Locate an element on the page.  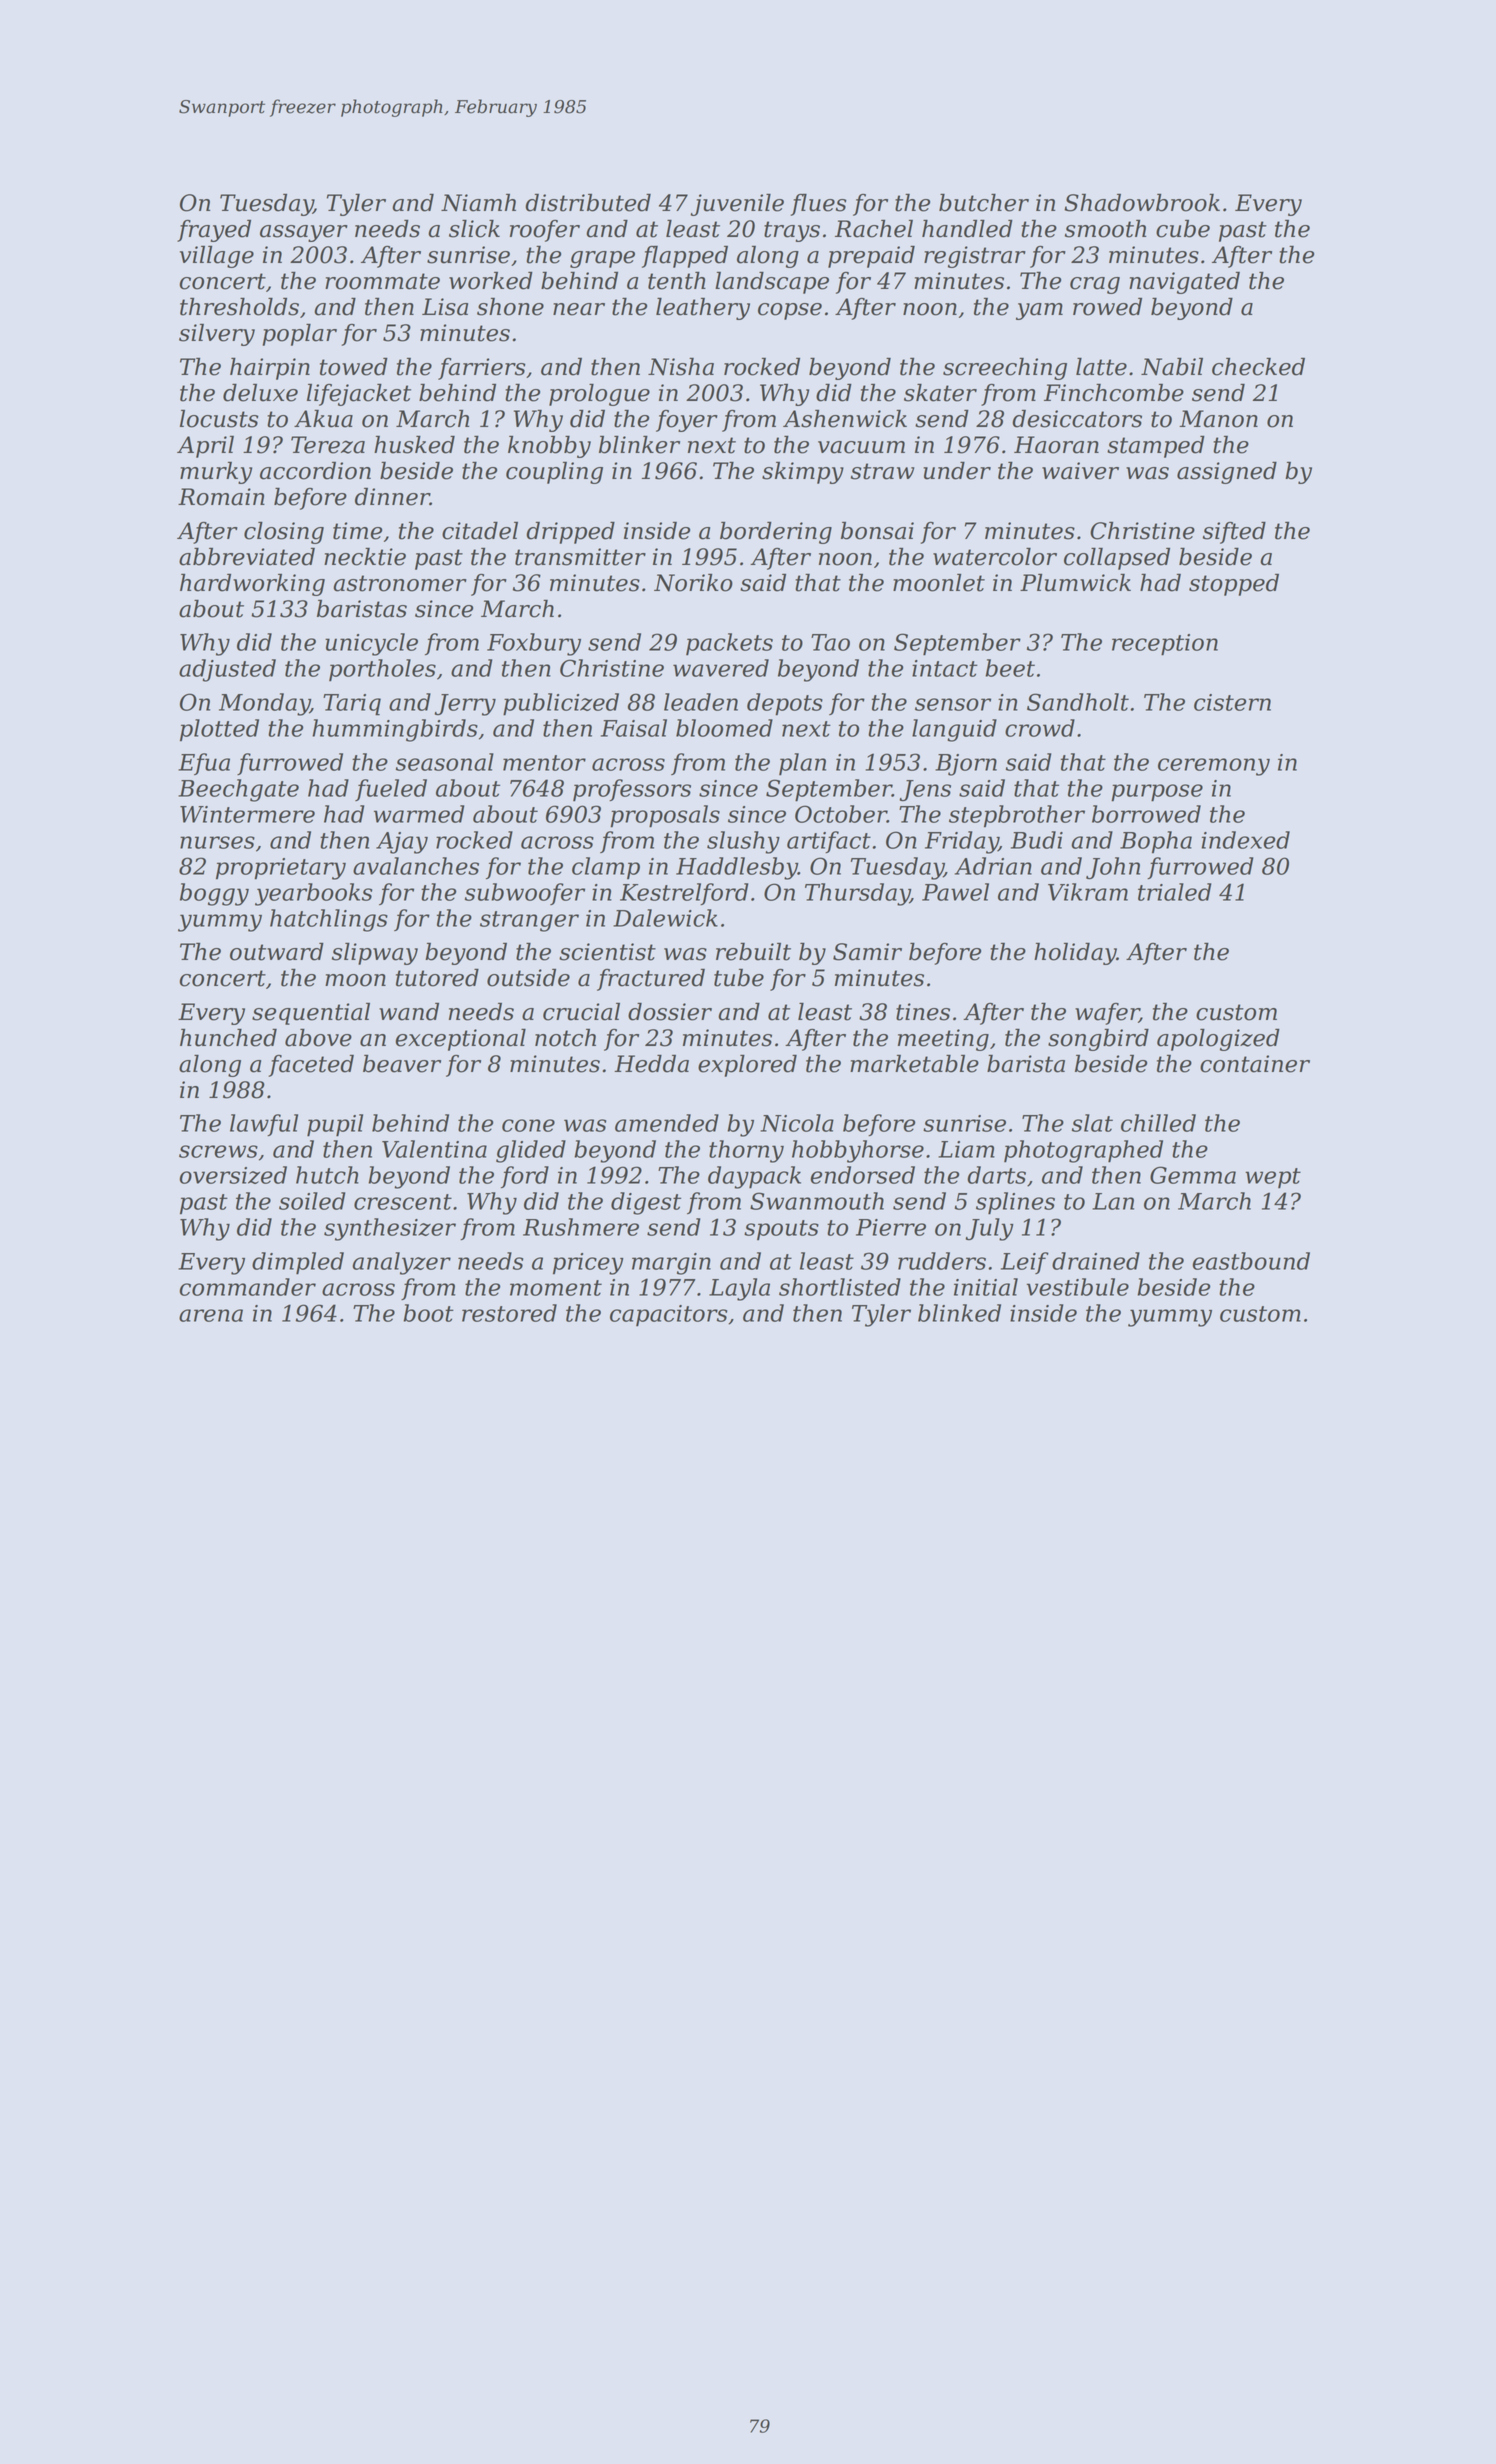
explored is located at coordinates (747, 1065).
